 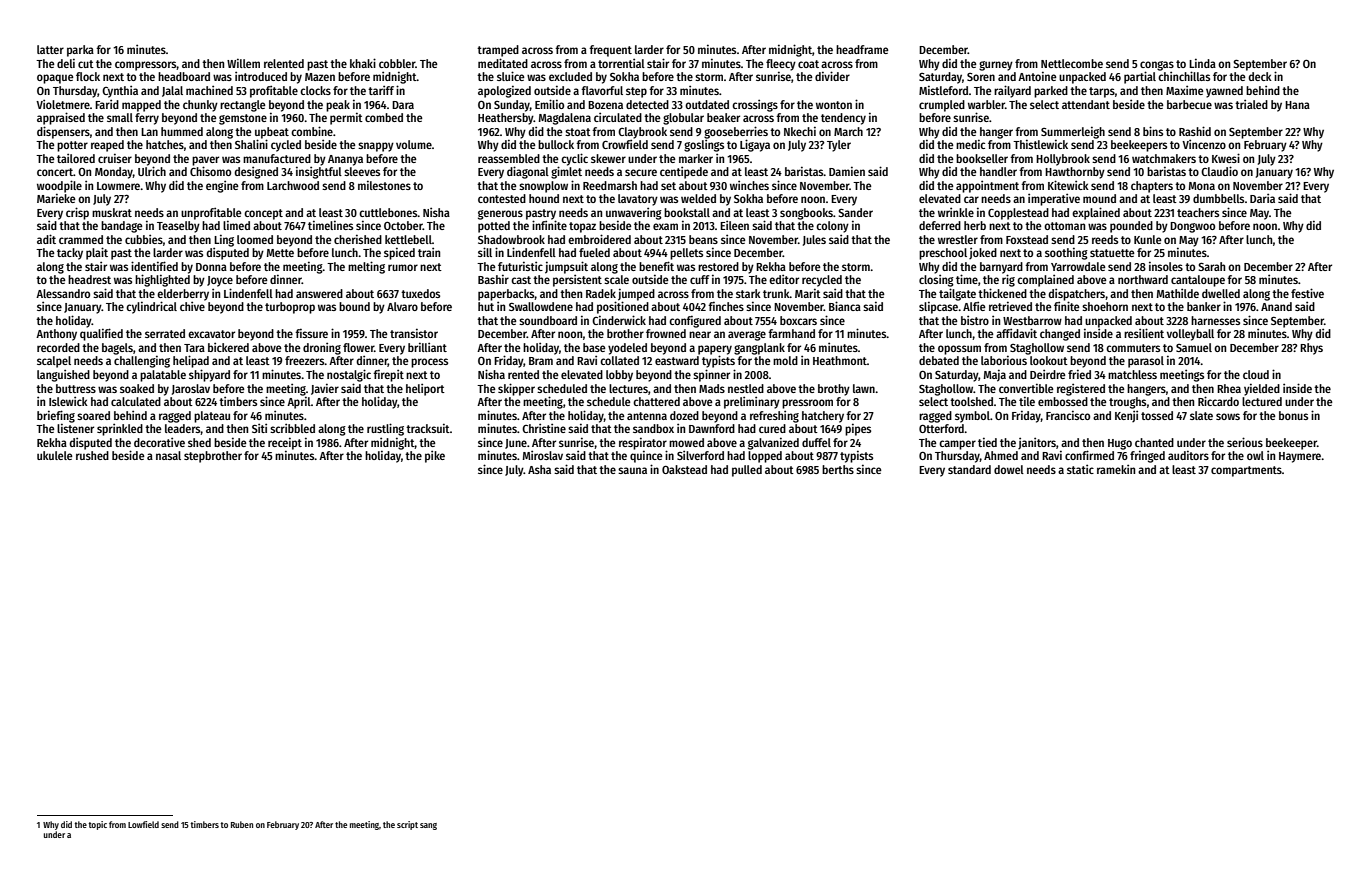 What do you see at coordinates (755, 145) in the image?
I see `Ligaya` at bounding box center [755, 145].
